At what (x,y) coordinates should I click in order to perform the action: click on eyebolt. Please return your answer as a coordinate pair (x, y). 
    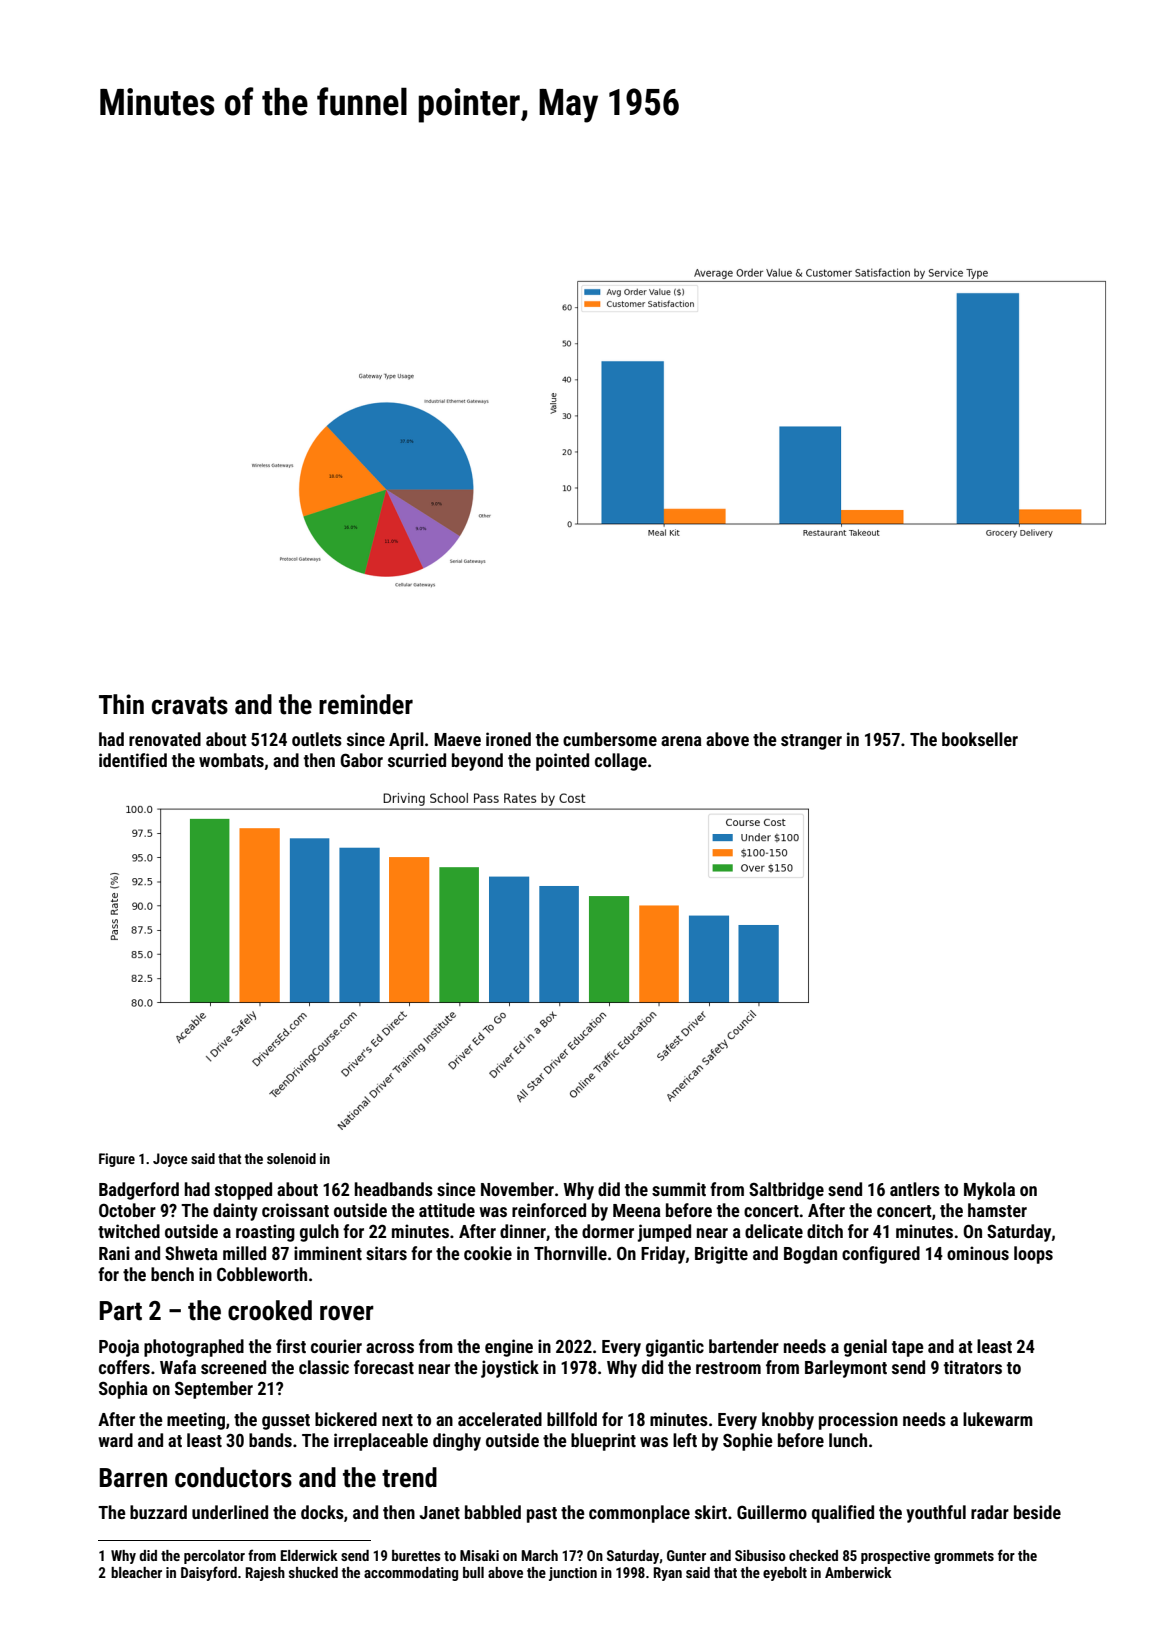
    Looking at the image, I should click on (785, 1574).
